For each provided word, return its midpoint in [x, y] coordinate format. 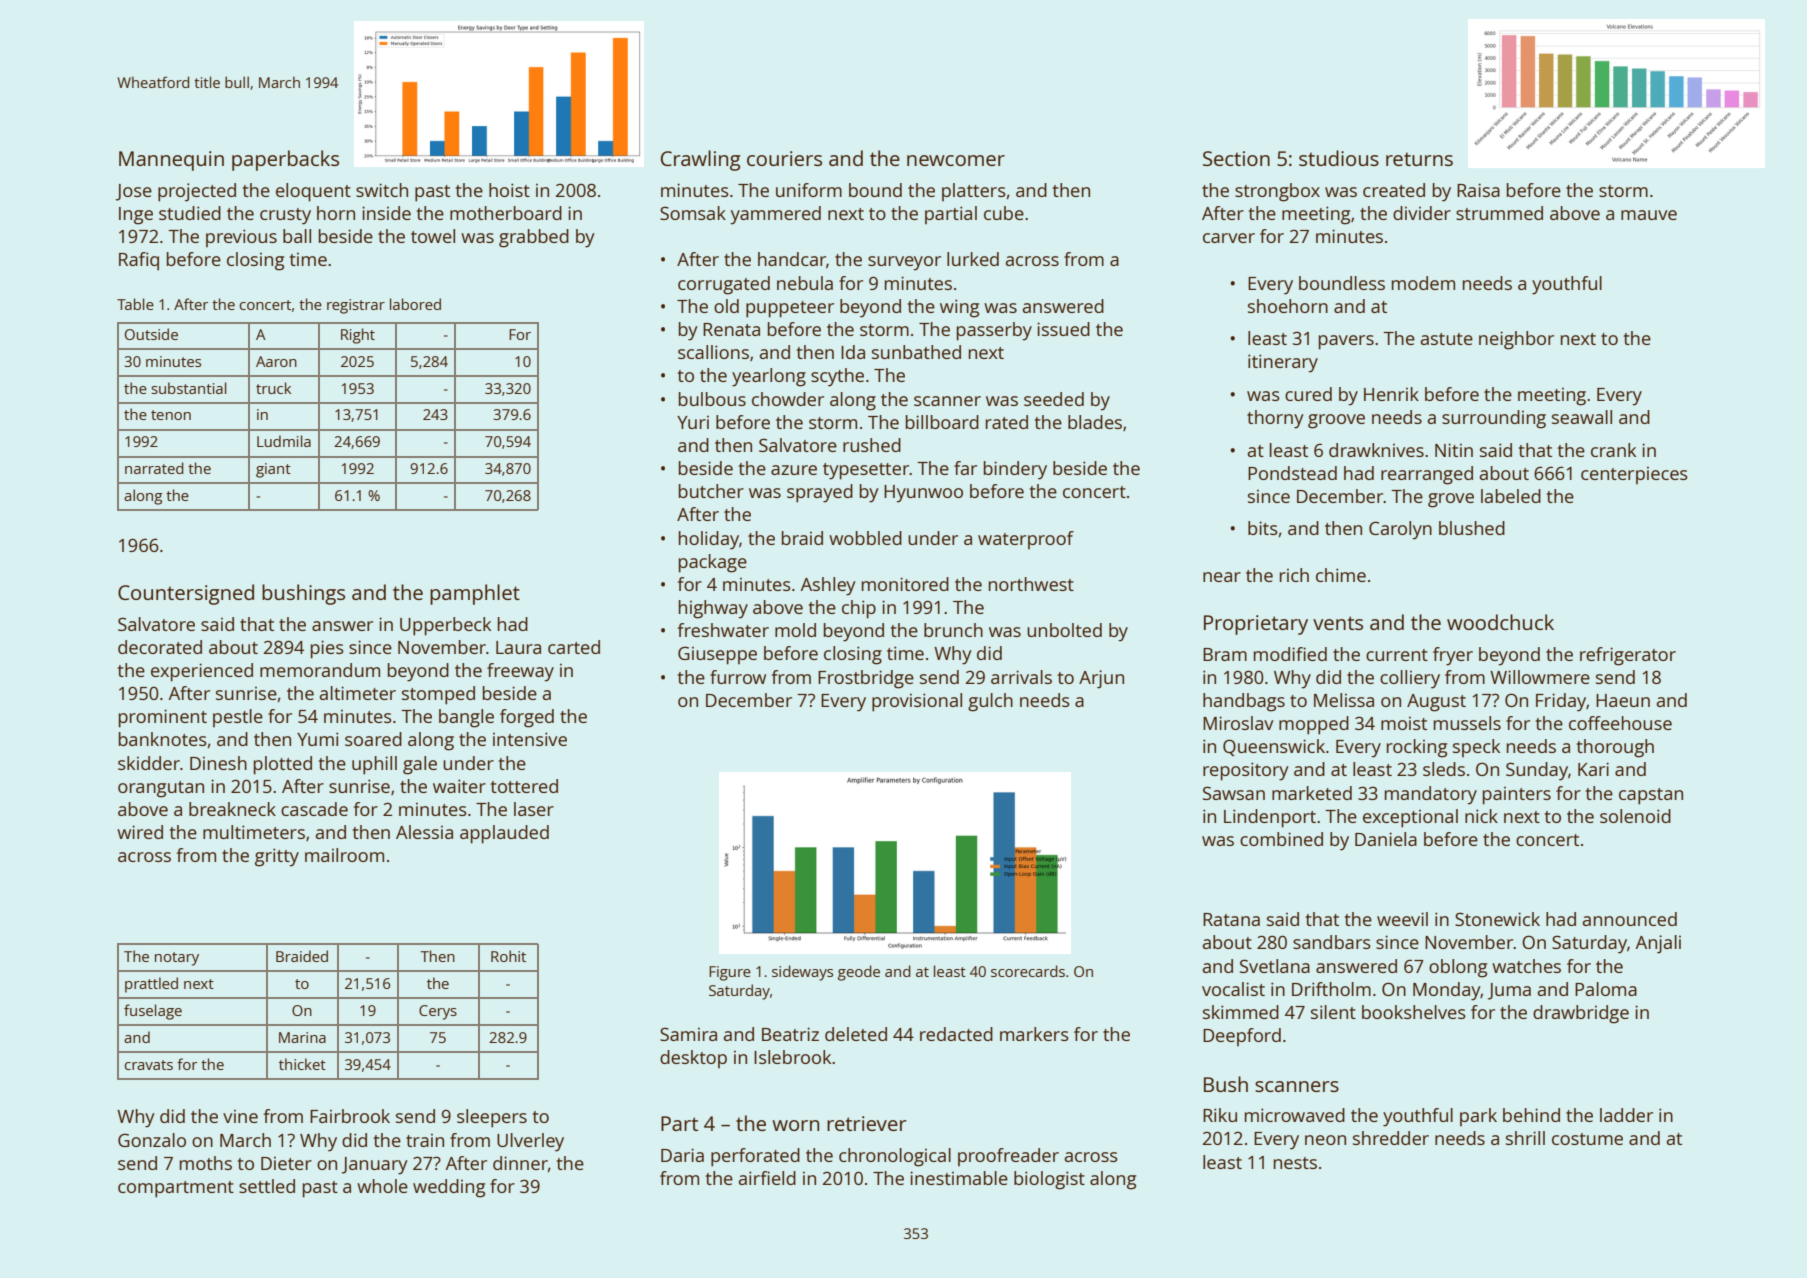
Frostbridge [866, 679]
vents [1338, 623]
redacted [956, 1034]
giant [273, 470]
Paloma [1606, 989]
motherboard [506, 213]
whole [382, 1186]
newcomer [956, 160]
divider [1422, 213]
